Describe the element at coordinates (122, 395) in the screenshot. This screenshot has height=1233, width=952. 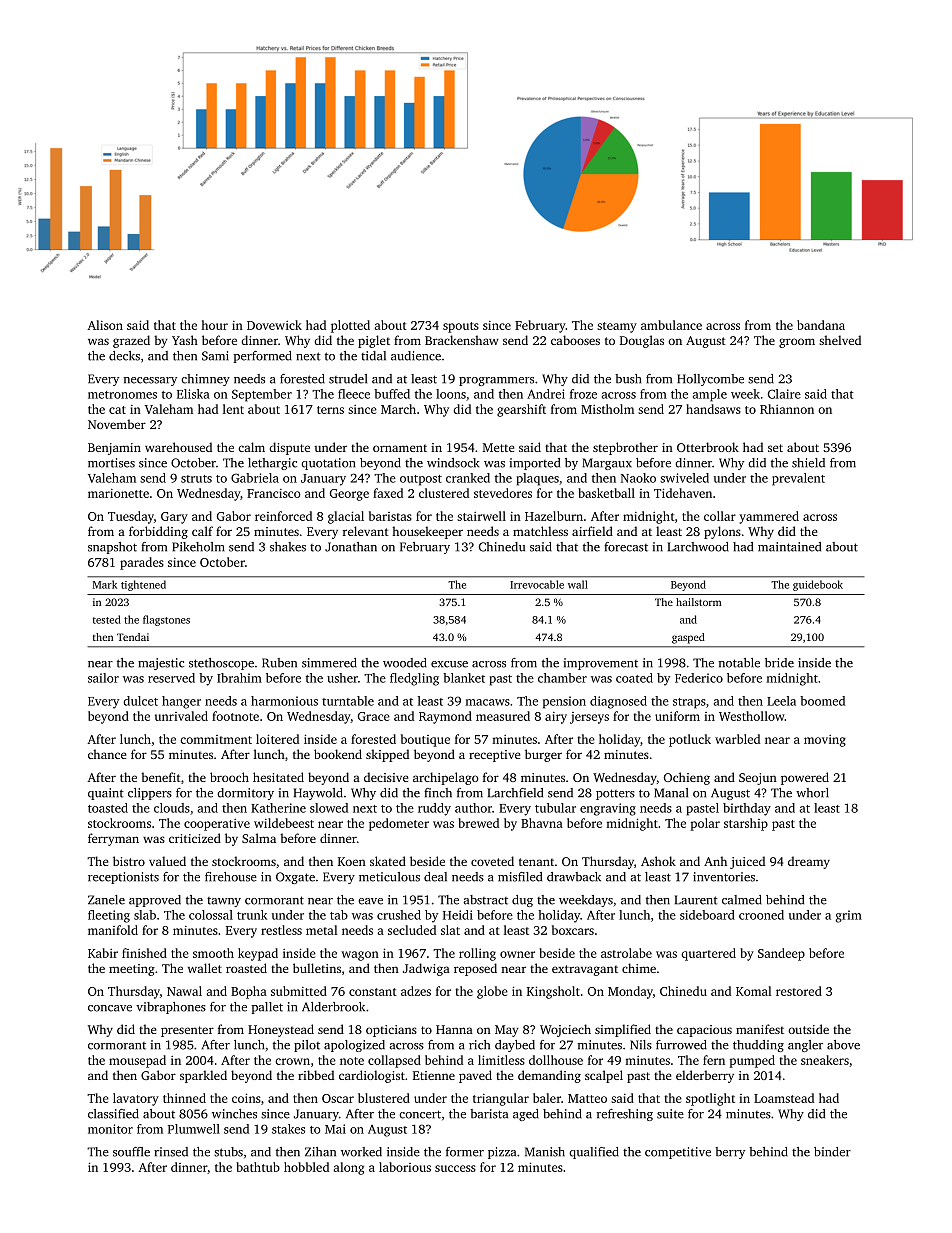
I see `metronomes` at that location.
